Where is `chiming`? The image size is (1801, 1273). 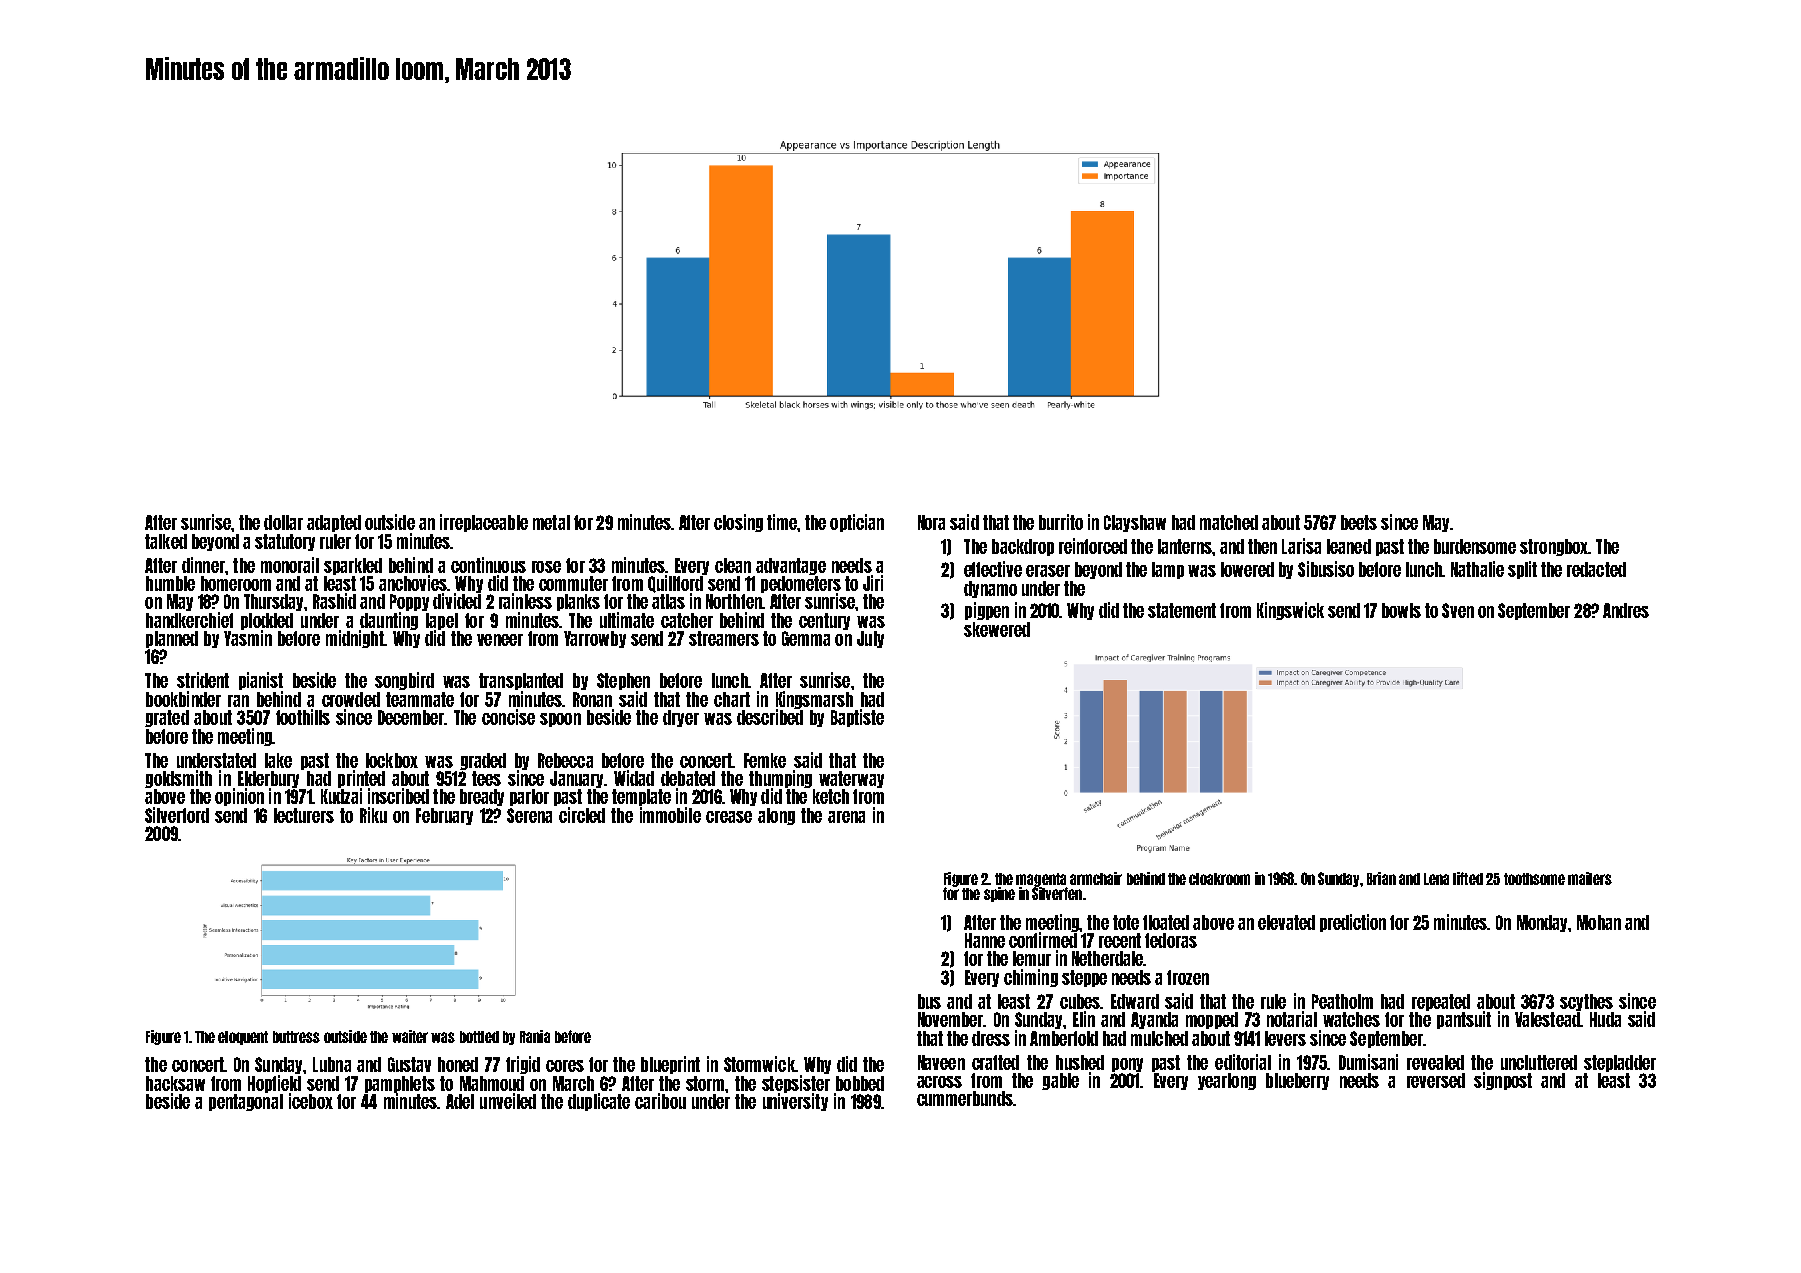
chiming is located at coordinates (1031, 978).
